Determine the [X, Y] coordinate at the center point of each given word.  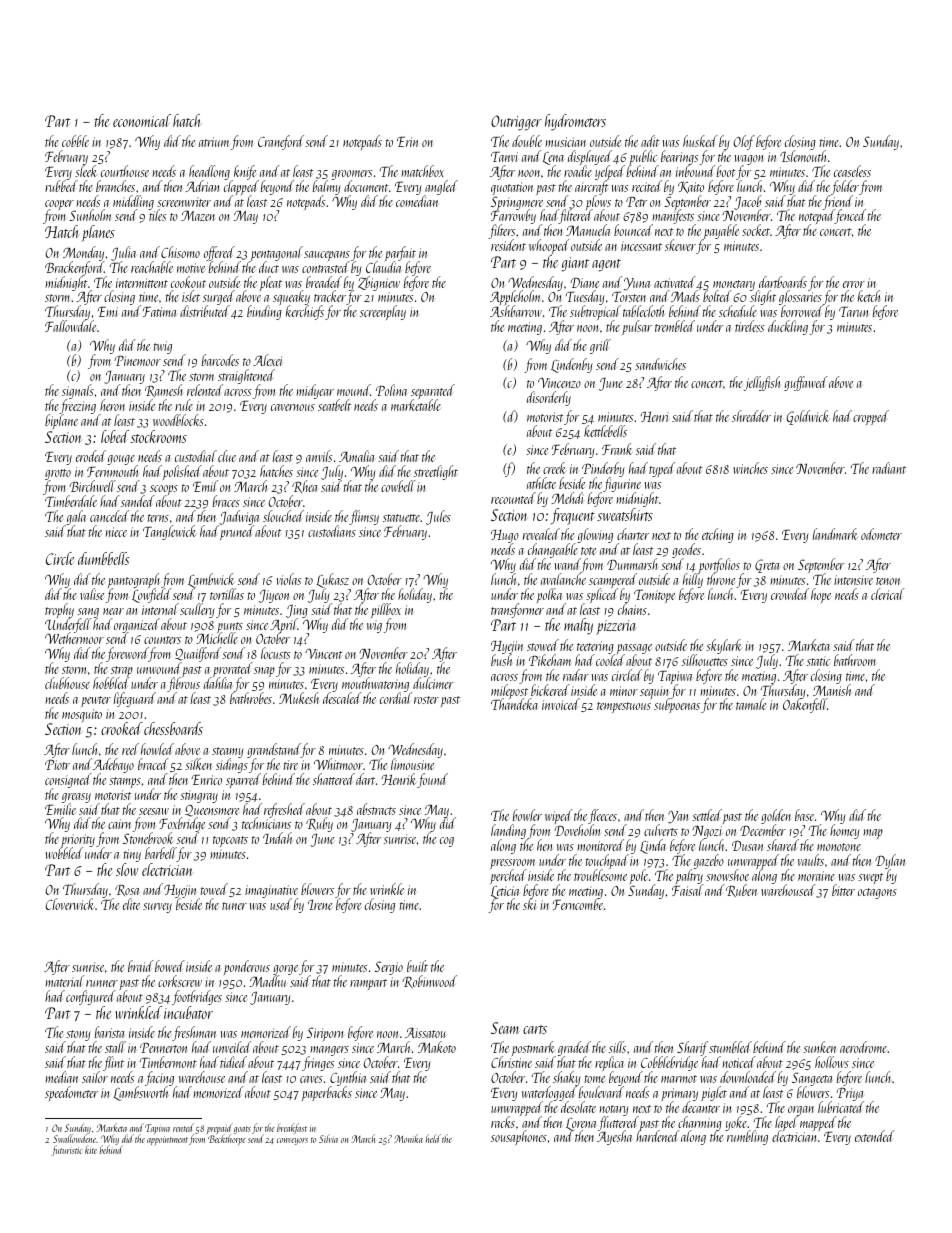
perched [509, 877]
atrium [215, 143]
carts [535, 1029]
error [854, 284]
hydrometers [575, 122]
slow [127, 869]
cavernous [293, 407]
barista [109, 1032]
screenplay [383, 312]
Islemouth [803, 156]
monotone [839, 847]
